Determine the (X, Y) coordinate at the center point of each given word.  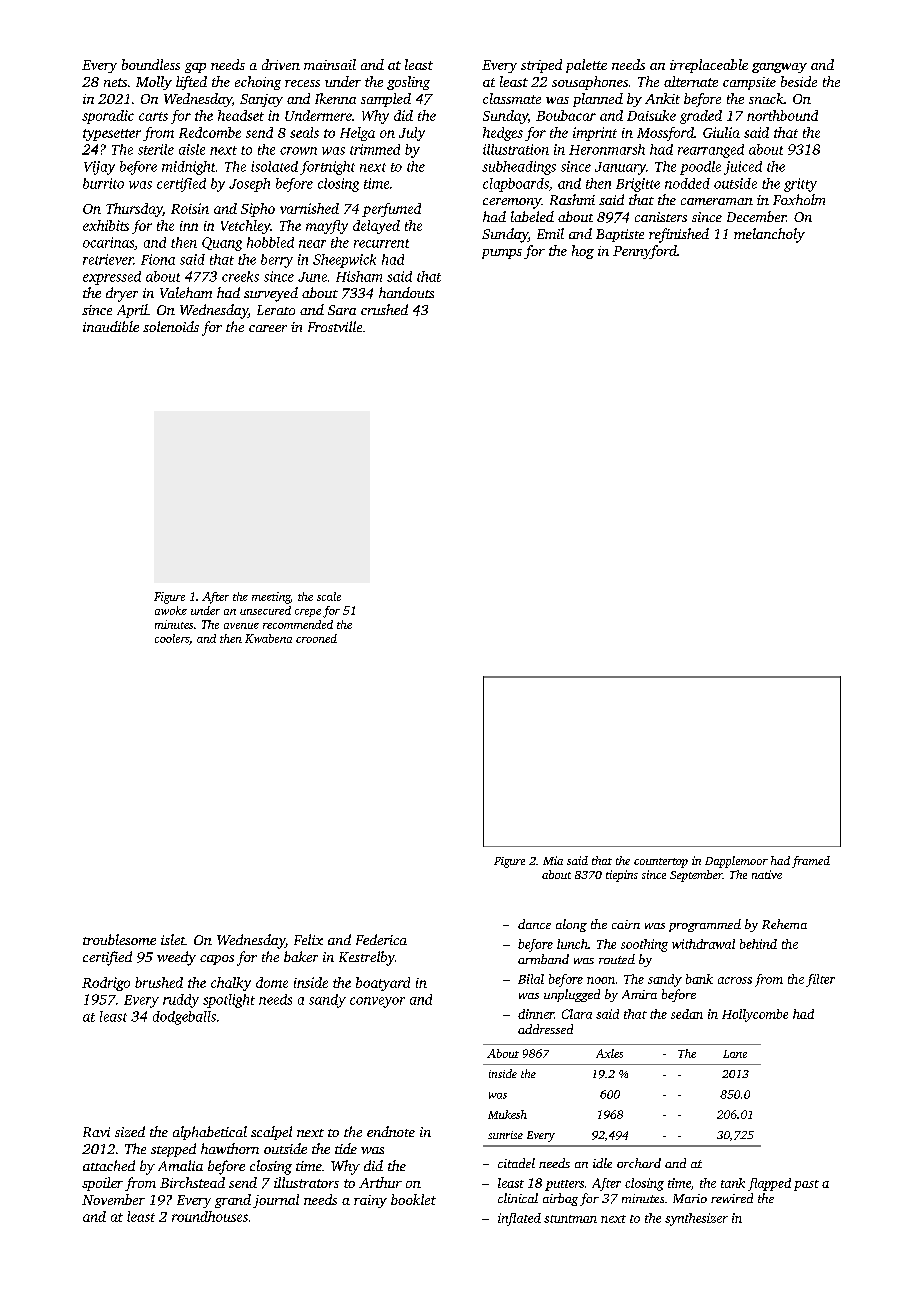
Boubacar (566, 115)
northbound (782, 115)
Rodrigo (106, 984)
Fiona (158, 259)
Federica (381, 939)
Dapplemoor (736, 862)
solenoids (171, 326)
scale (329, 596)
